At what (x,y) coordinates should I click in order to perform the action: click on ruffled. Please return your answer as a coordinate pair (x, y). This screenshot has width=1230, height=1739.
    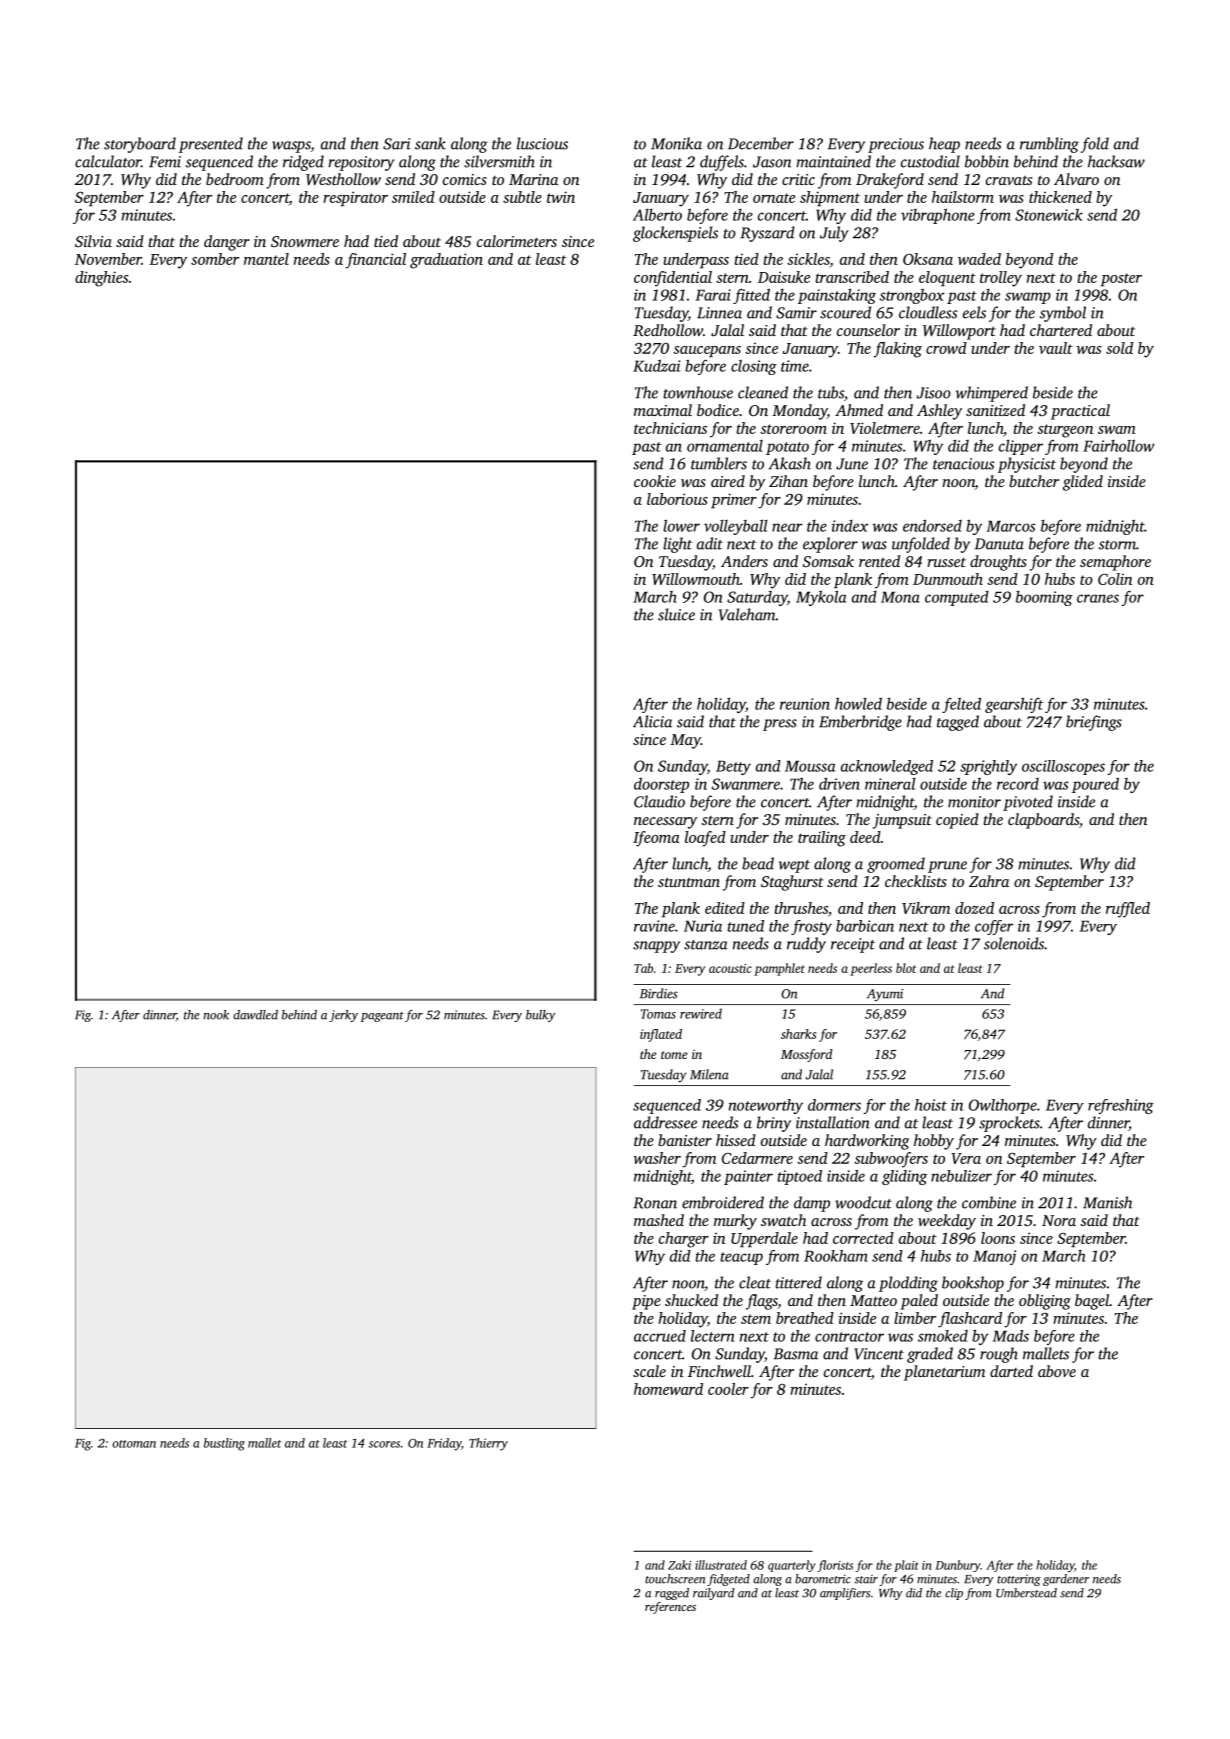
    Looking at the image, I should click on (1128, 910).
